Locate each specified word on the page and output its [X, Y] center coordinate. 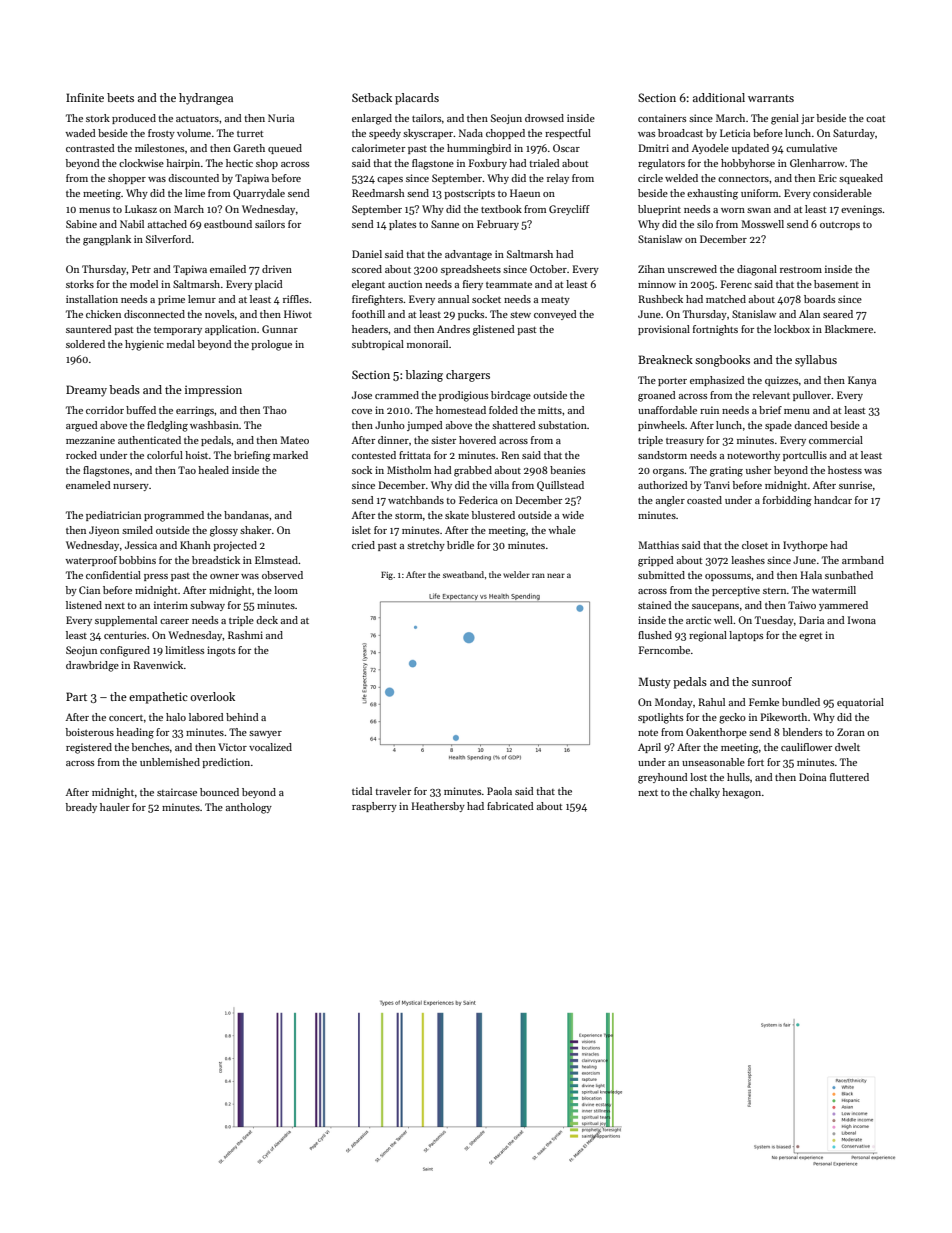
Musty [654, 683]
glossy [224, 531]
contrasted [90, 148]
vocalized [270, 747]
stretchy [426, 546]
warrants [771, 98]
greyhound [663, 778]
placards [417, 99]
